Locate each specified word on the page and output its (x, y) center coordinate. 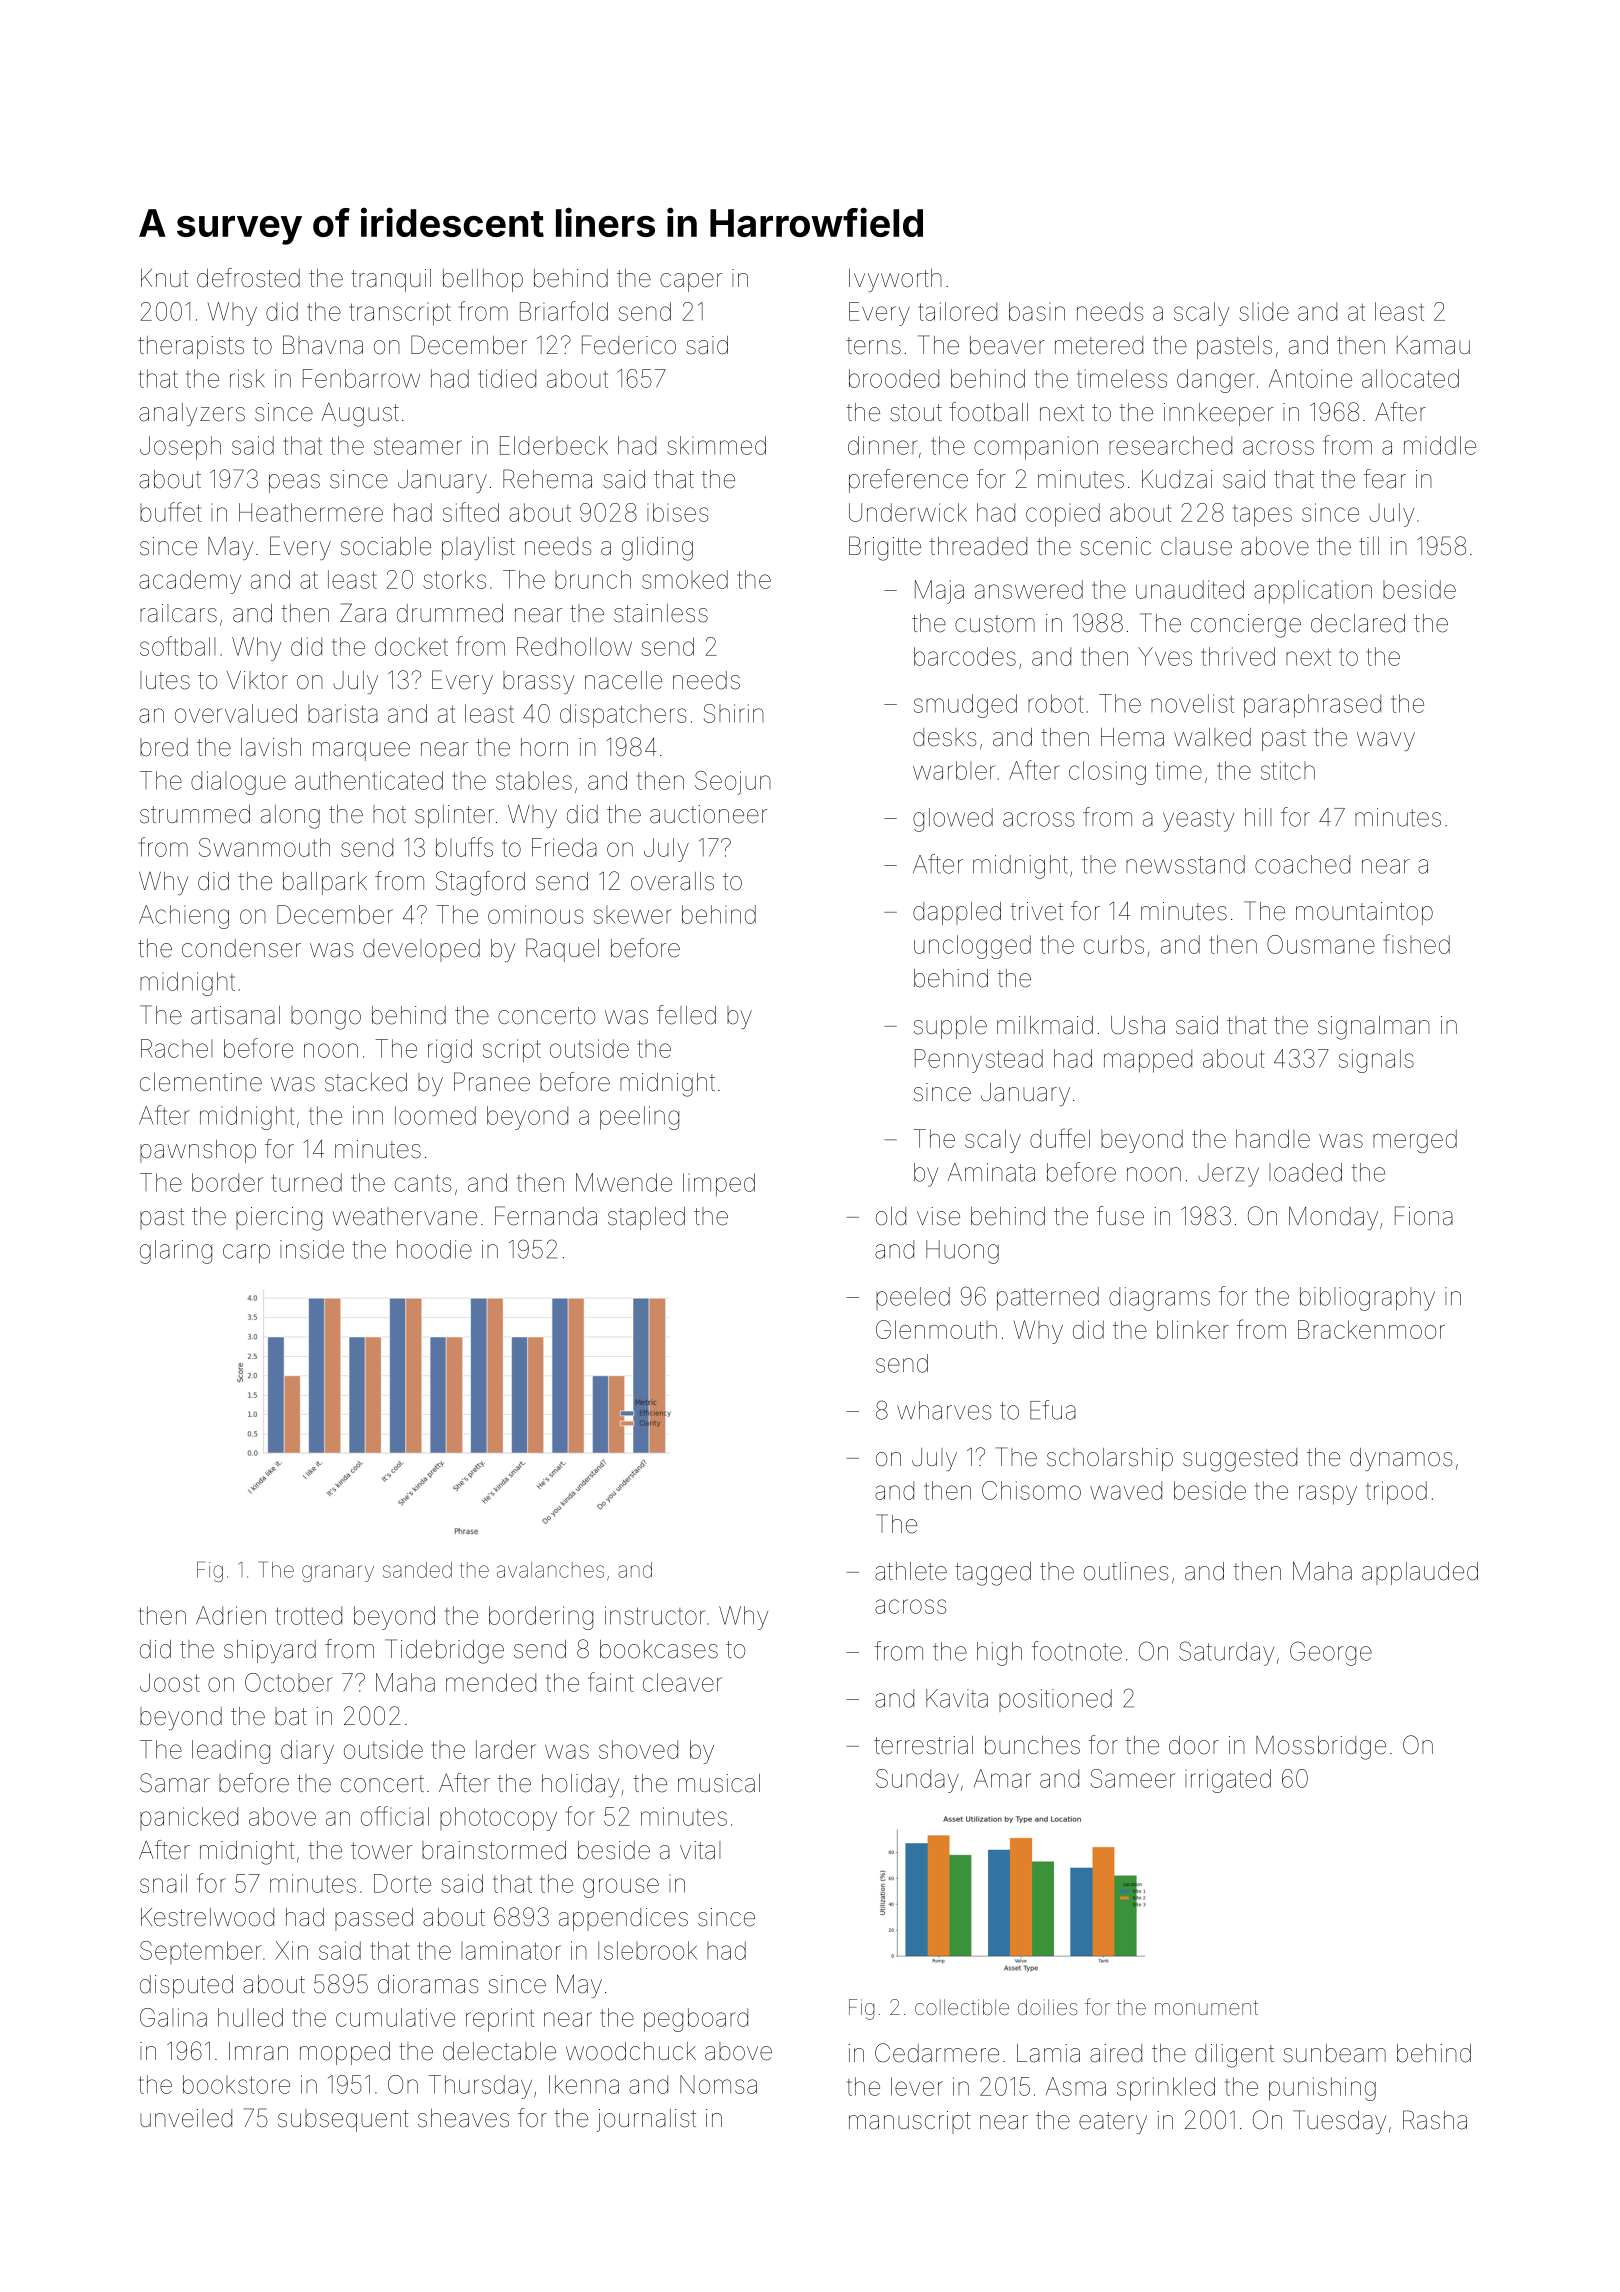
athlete (911, 1571)
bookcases (659, 1649)
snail (163, 1883)
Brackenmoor (1371, 1329)
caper (691, 282)
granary (338, 1573)
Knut (164, 278)
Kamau (1433, 345)
